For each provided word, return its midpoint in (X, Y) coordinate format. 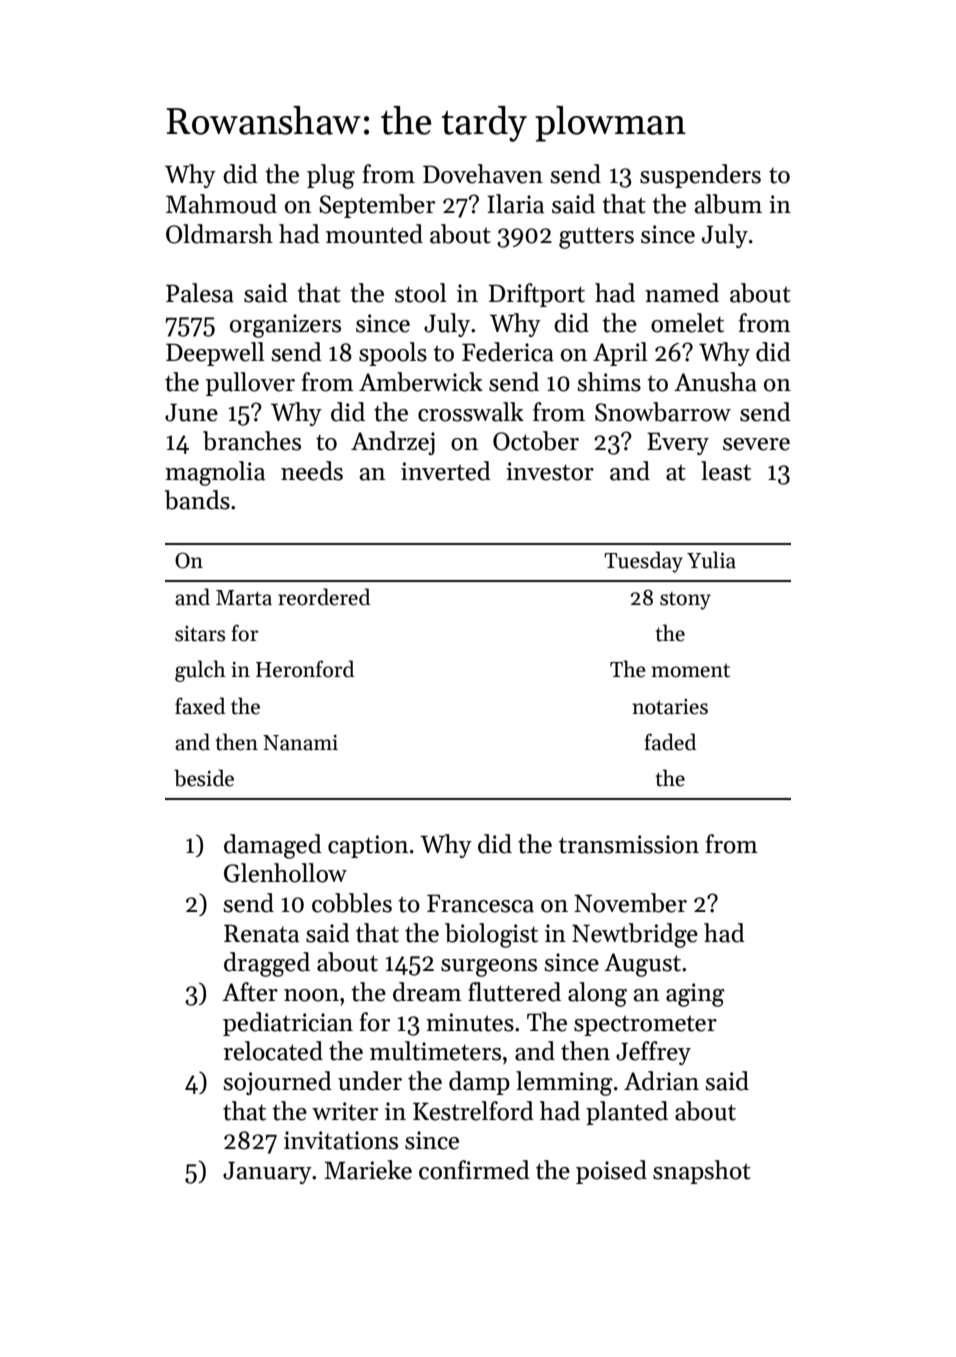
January (267, 1172)
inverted (446, 471)
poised (611, 1172)
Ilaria (515, 204)
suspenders (700, 176)
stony (685, 601)
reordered (324, 597)
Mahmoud (221, 204)
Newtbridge (635, 935)
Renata (261, 933)
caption (368, 846)
